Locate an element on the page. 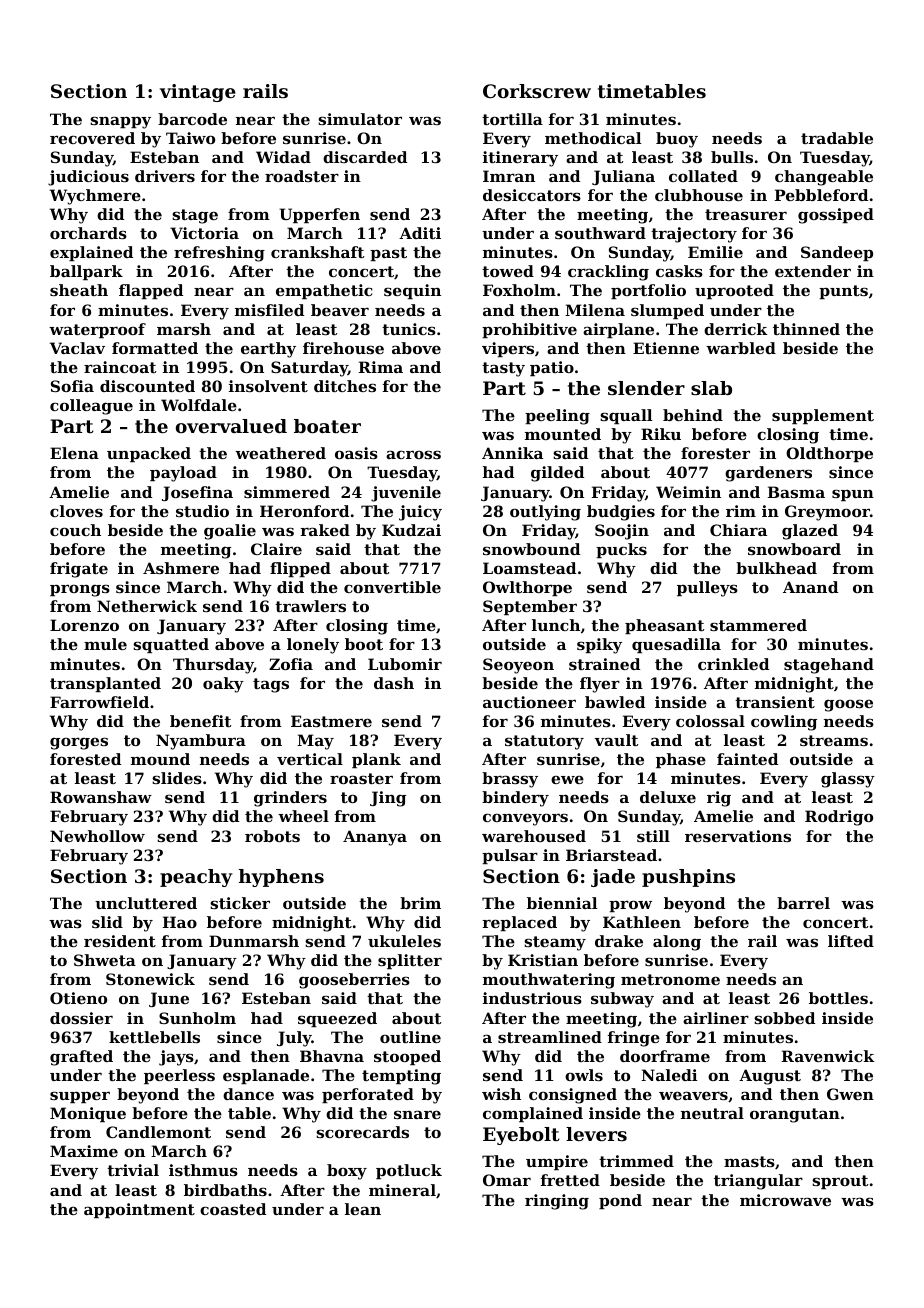  Loamstead is located at coordinates (529, 568).
